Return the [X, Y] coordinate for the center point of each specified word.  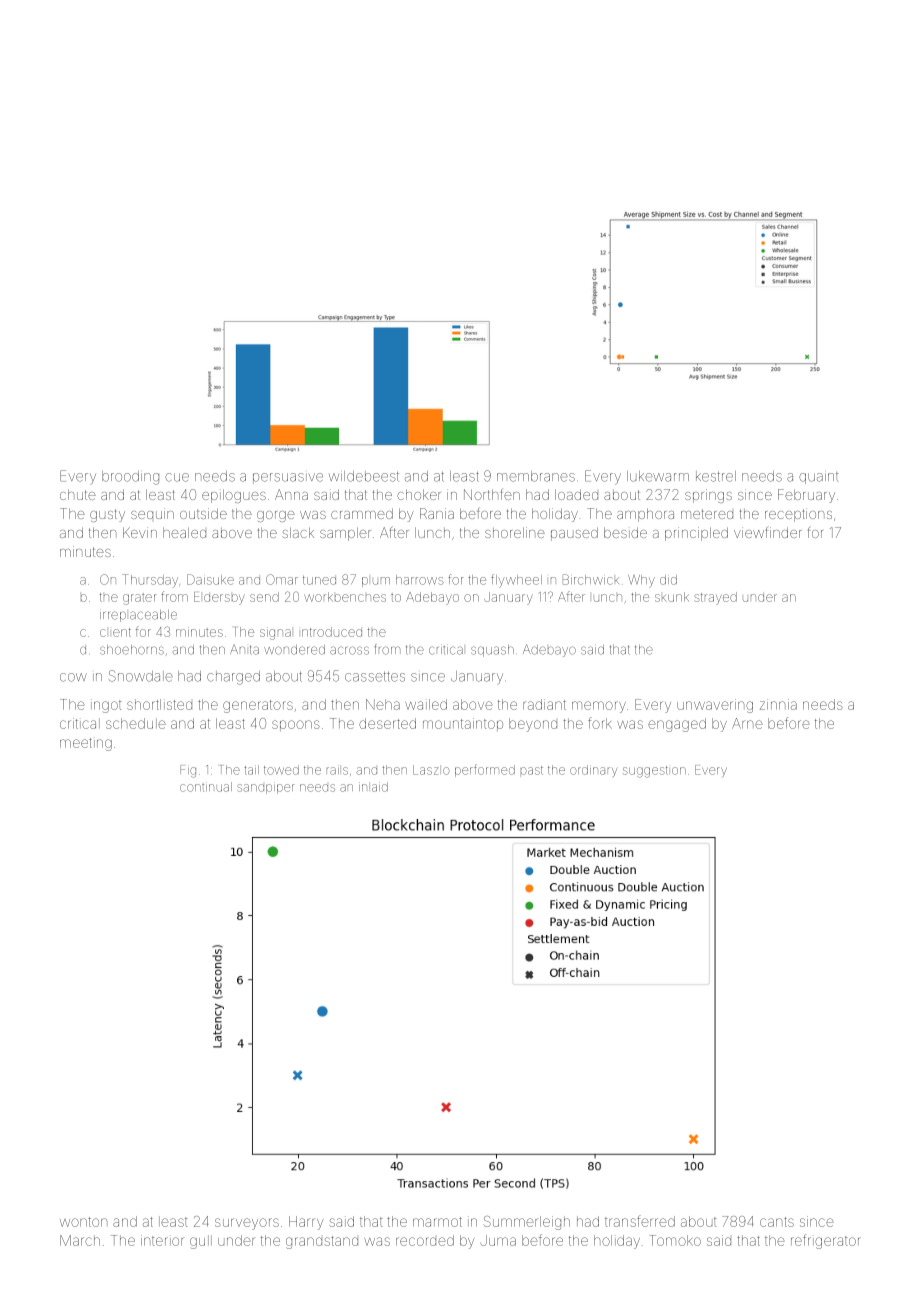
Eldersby [219, 598]
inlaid [373, 787]
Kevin [140, 532]
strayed [715, 598]
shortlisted [159, 704]
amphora [645, 515]
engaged [677, 725]
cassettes [375, 676]
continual [206, 787]
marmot [437, 1222]
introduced [332, 632]
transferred [640, 1221]
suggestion [654, 772]
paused [574, 534]
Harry [306, 1223]
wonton [83, 1222]
